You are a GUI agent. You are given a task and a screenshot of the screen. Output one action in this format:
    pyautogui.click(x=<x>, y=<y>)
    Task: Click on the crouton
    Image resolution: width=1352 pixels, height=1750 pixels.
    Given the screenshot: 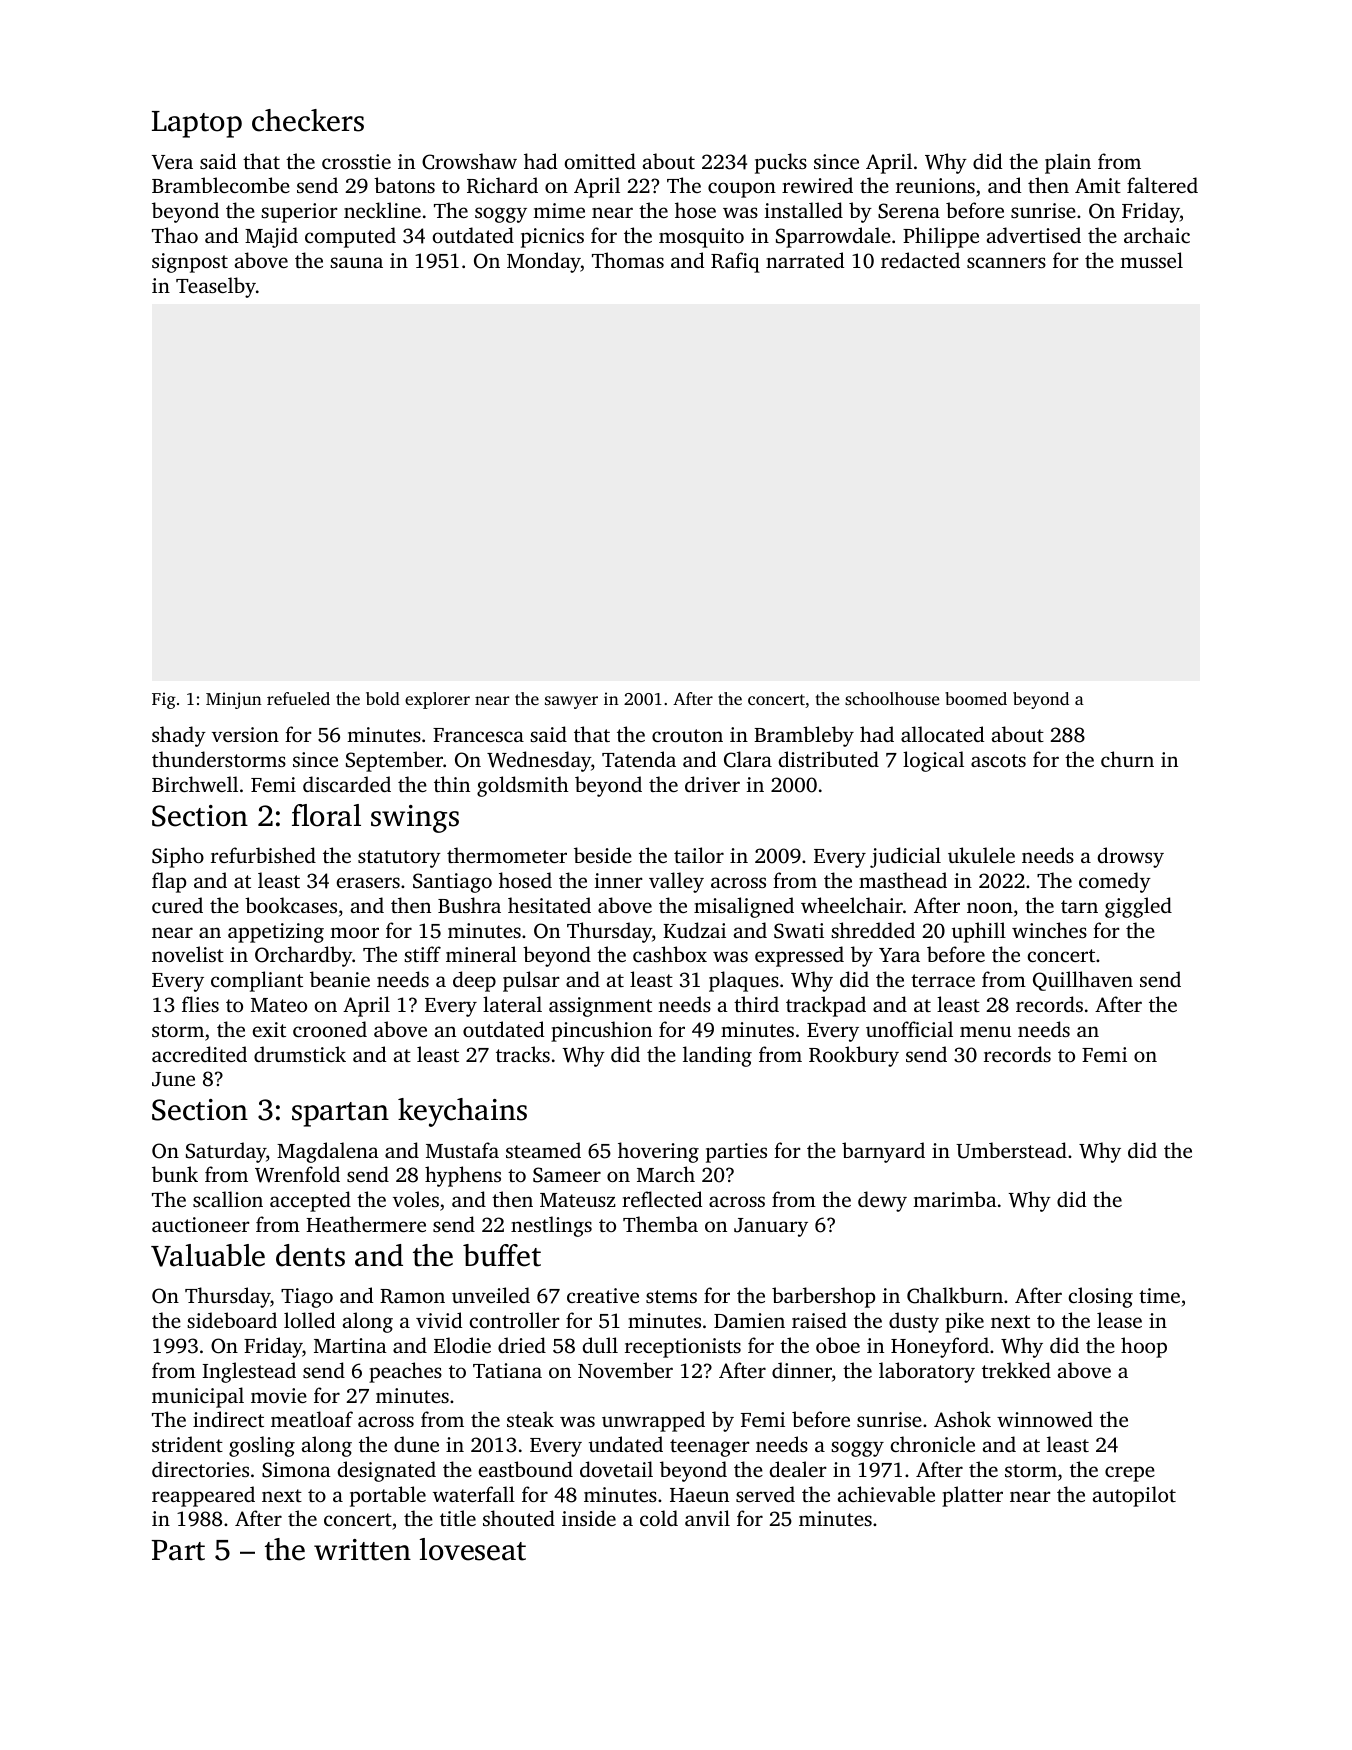 What is the action you would take?
    pyautogui.click(x=687, y=735)
